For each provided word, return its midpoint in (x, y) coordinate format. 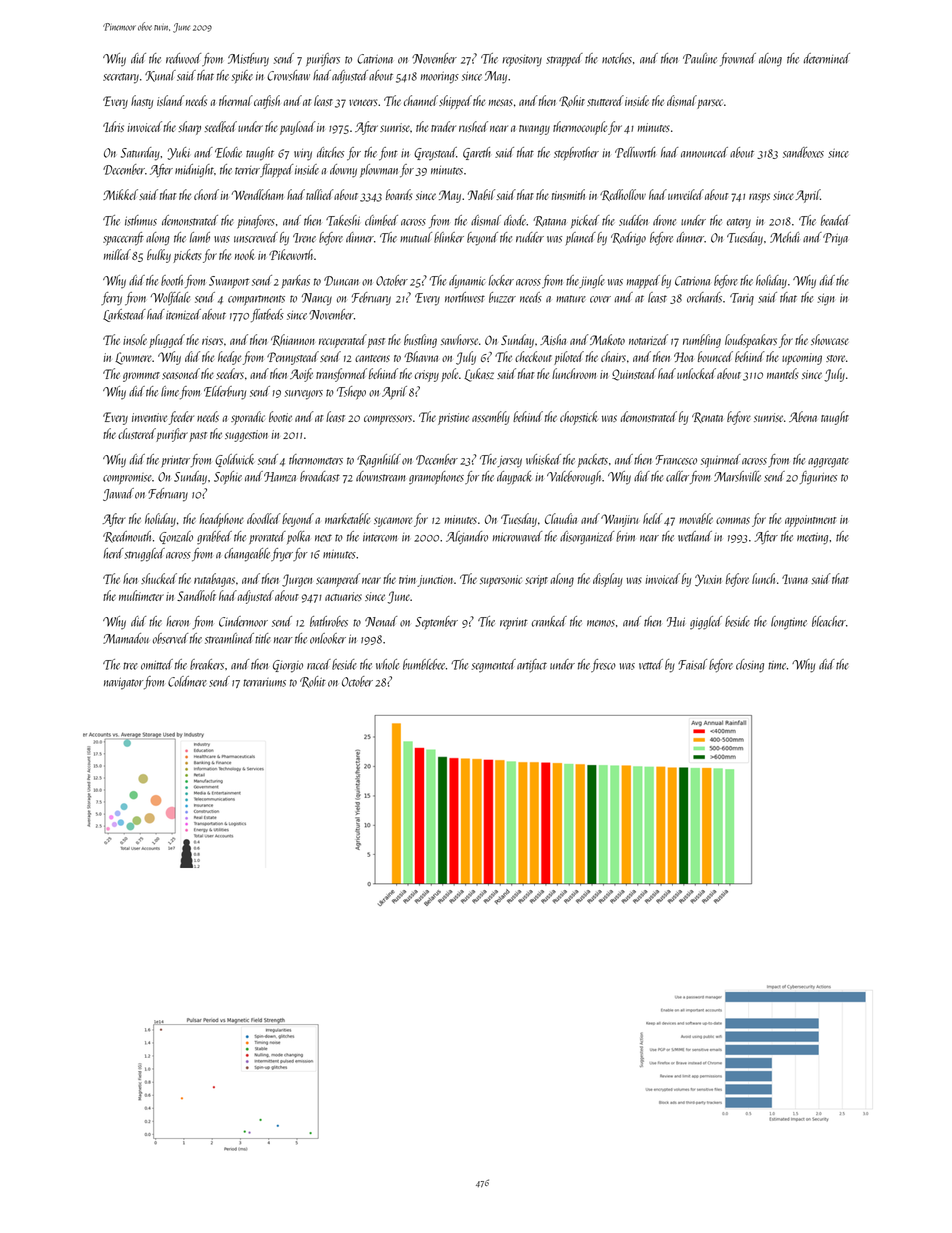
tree (130, 666)
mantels (782, 373)
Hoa (683, 357)
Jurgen (297, 580)
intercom (380, 537)
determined (827, 58)
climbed (381, 220)
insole (135, 339)
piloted (569, 358)
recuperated (343, 341)
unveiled (686, 194)
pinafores (256, 221)
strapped (564, 59)
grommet (141, 377)
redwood (183, 58)
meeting (812, 539)
